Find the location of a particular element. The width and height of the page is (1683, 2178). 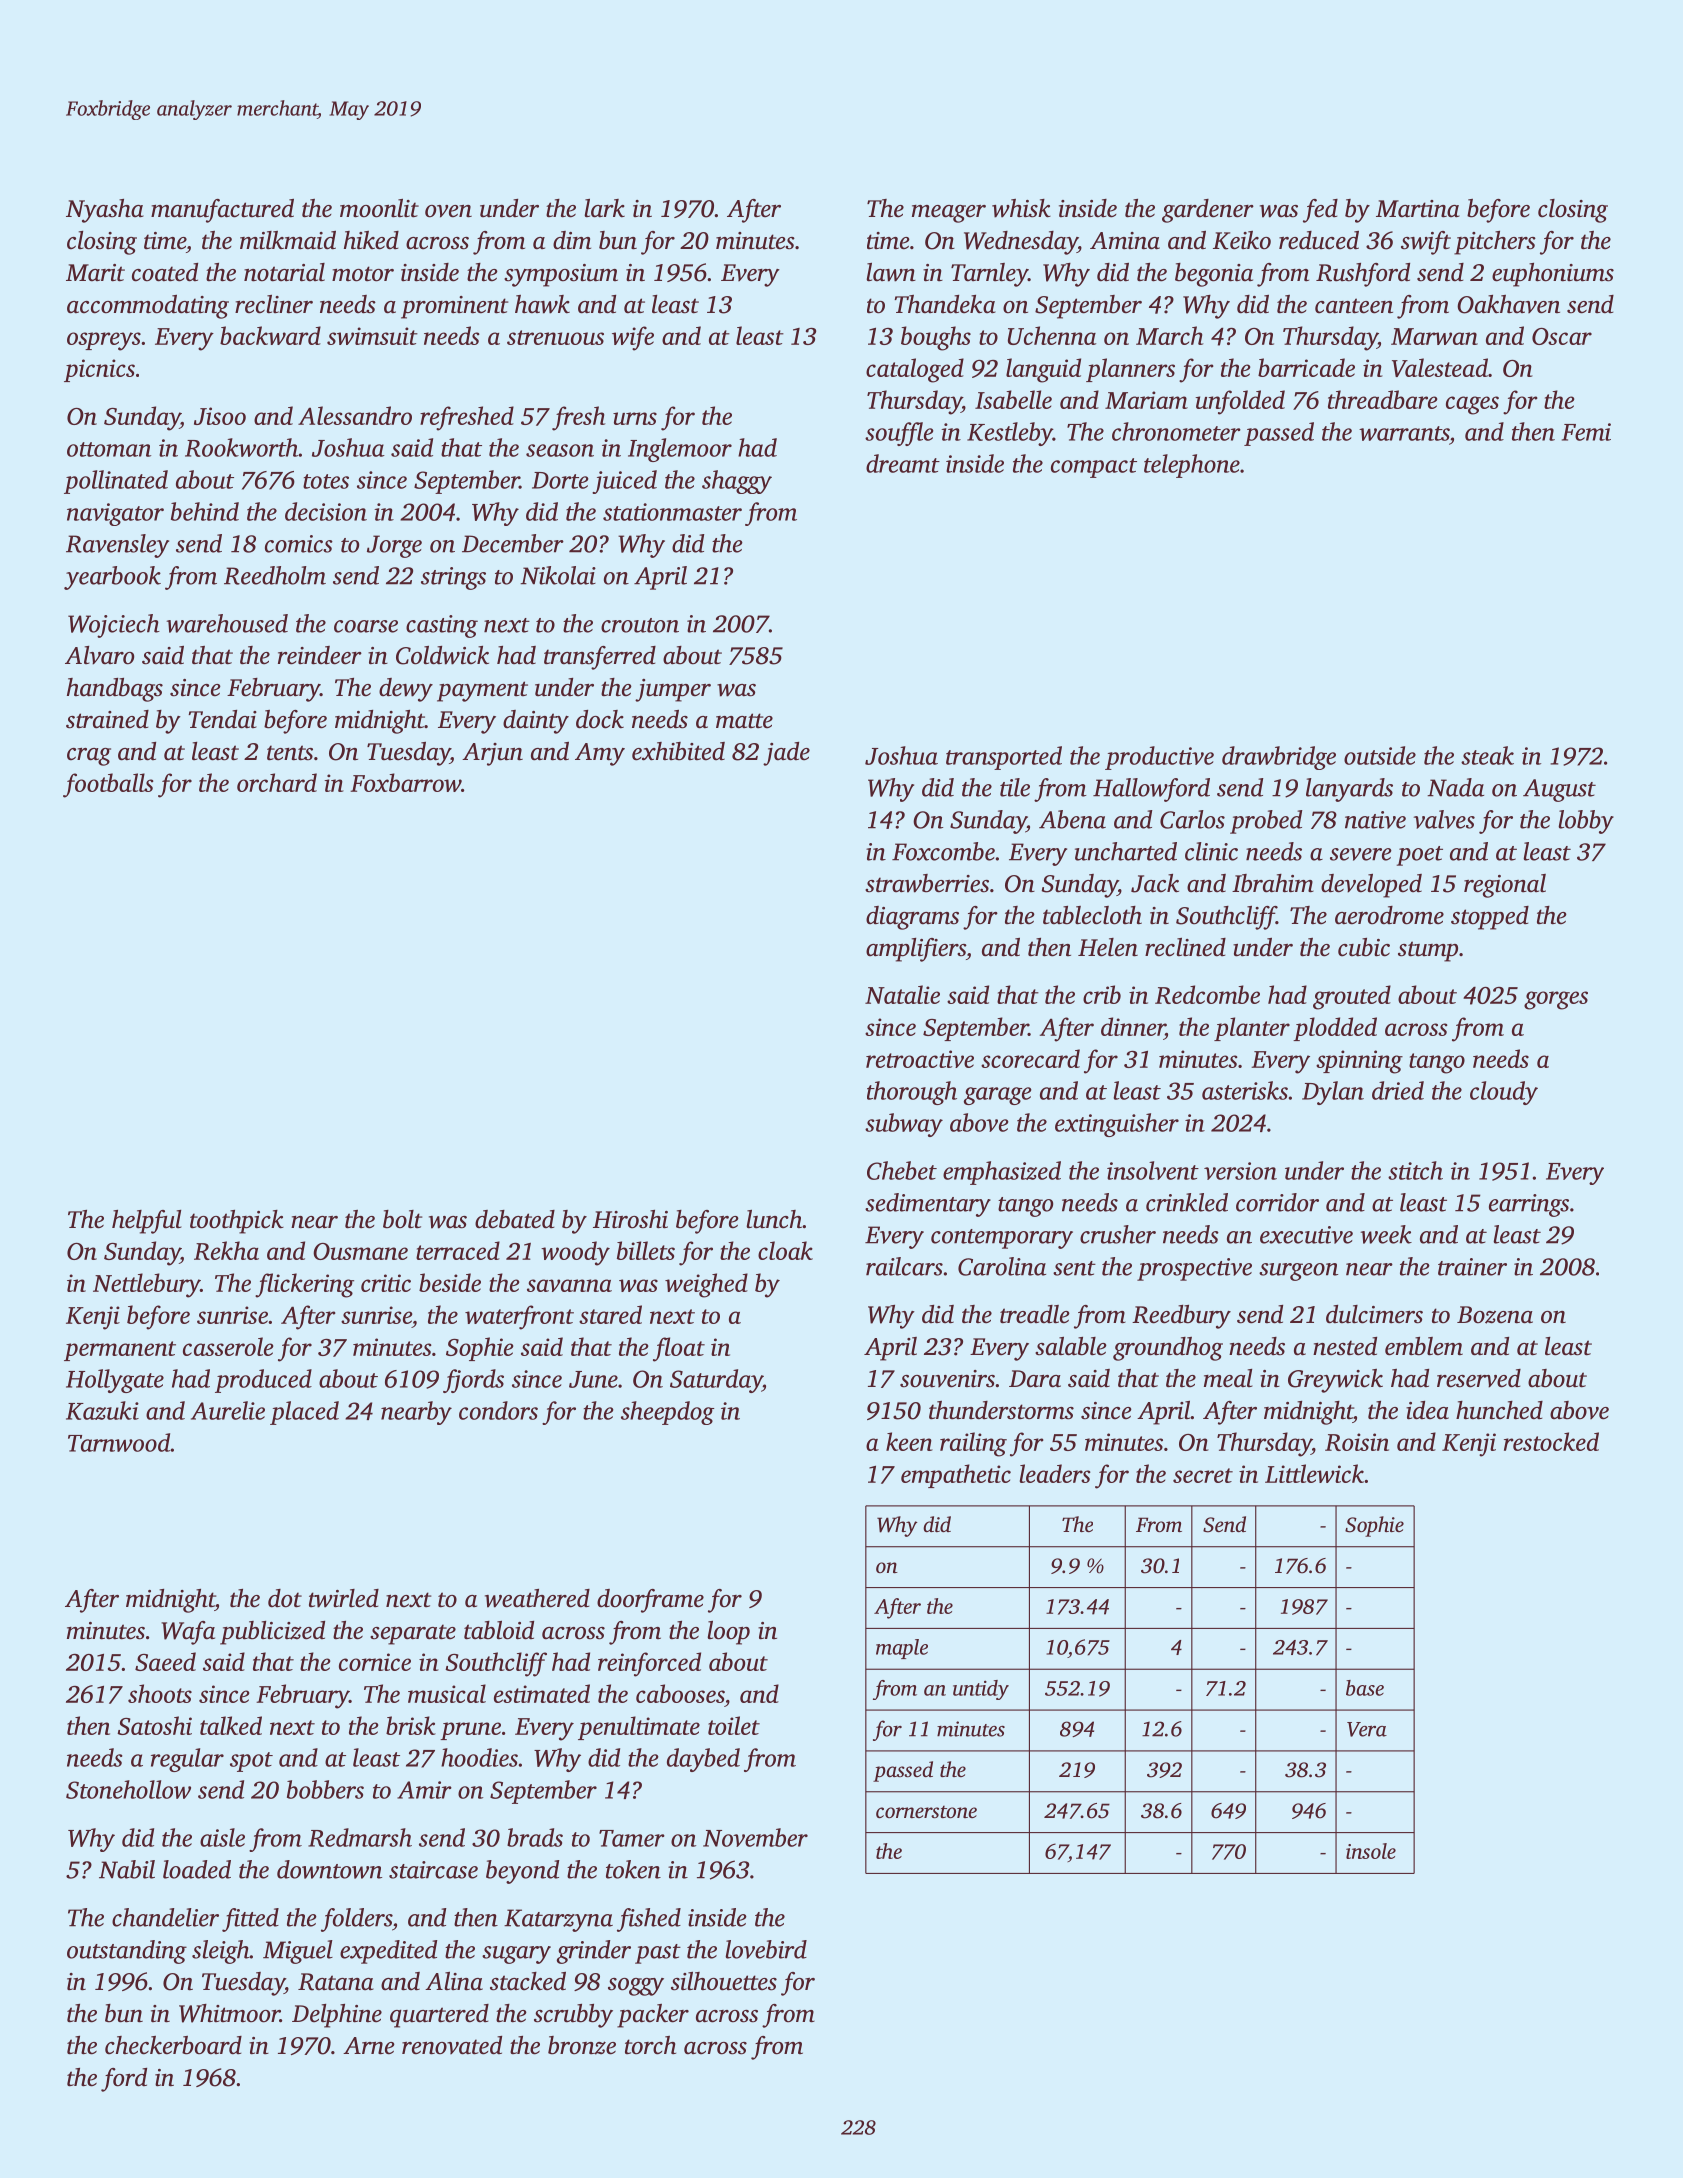

Oscar is located at coordinates (1562, 336).
